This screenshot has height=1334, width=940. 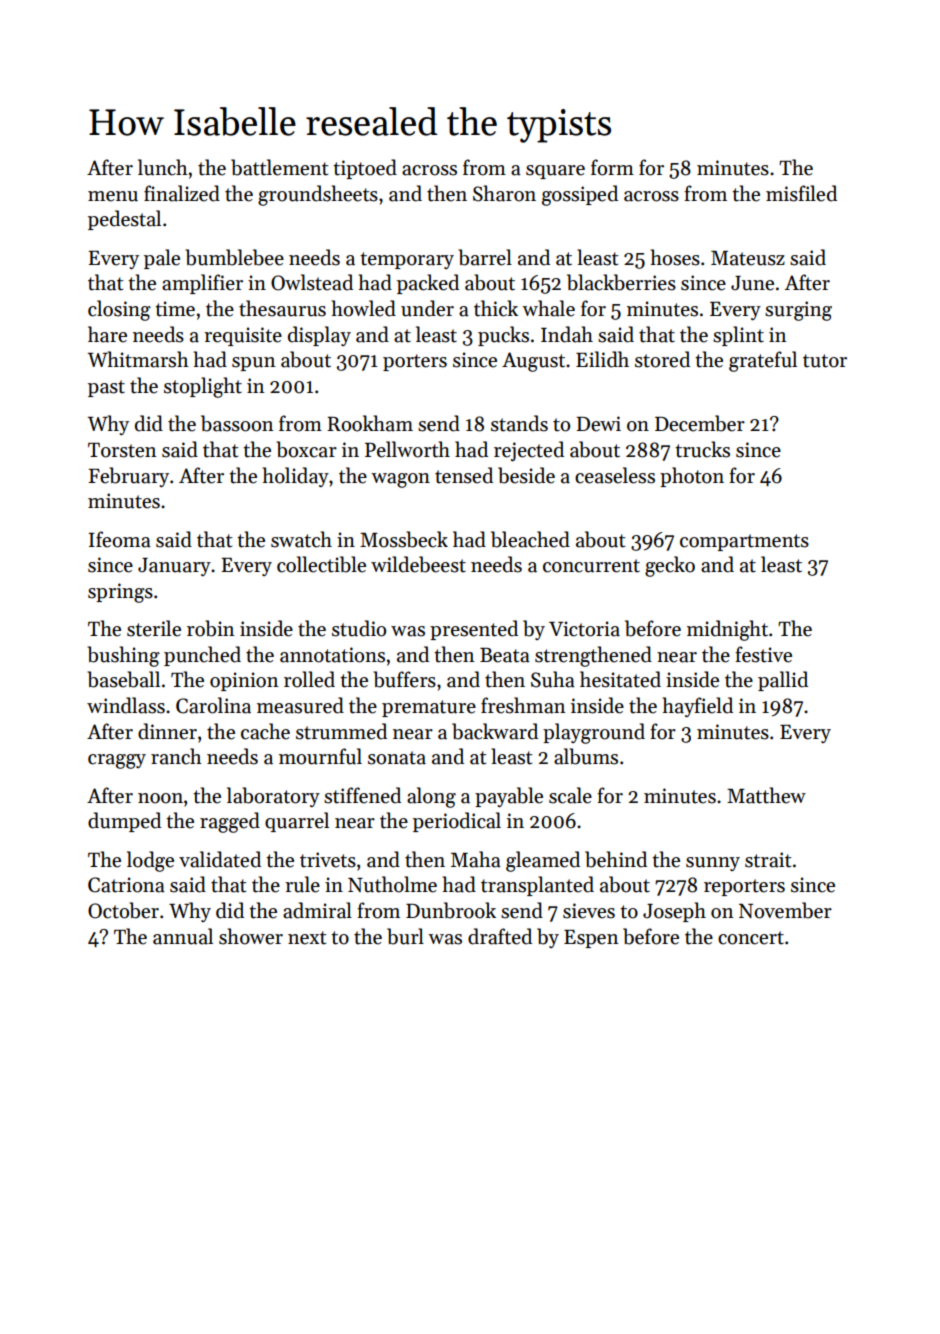 What do you see at coordinates (282, 308) in the screenshot?
I see `thesaurus` at bounding box center [282, 308].
